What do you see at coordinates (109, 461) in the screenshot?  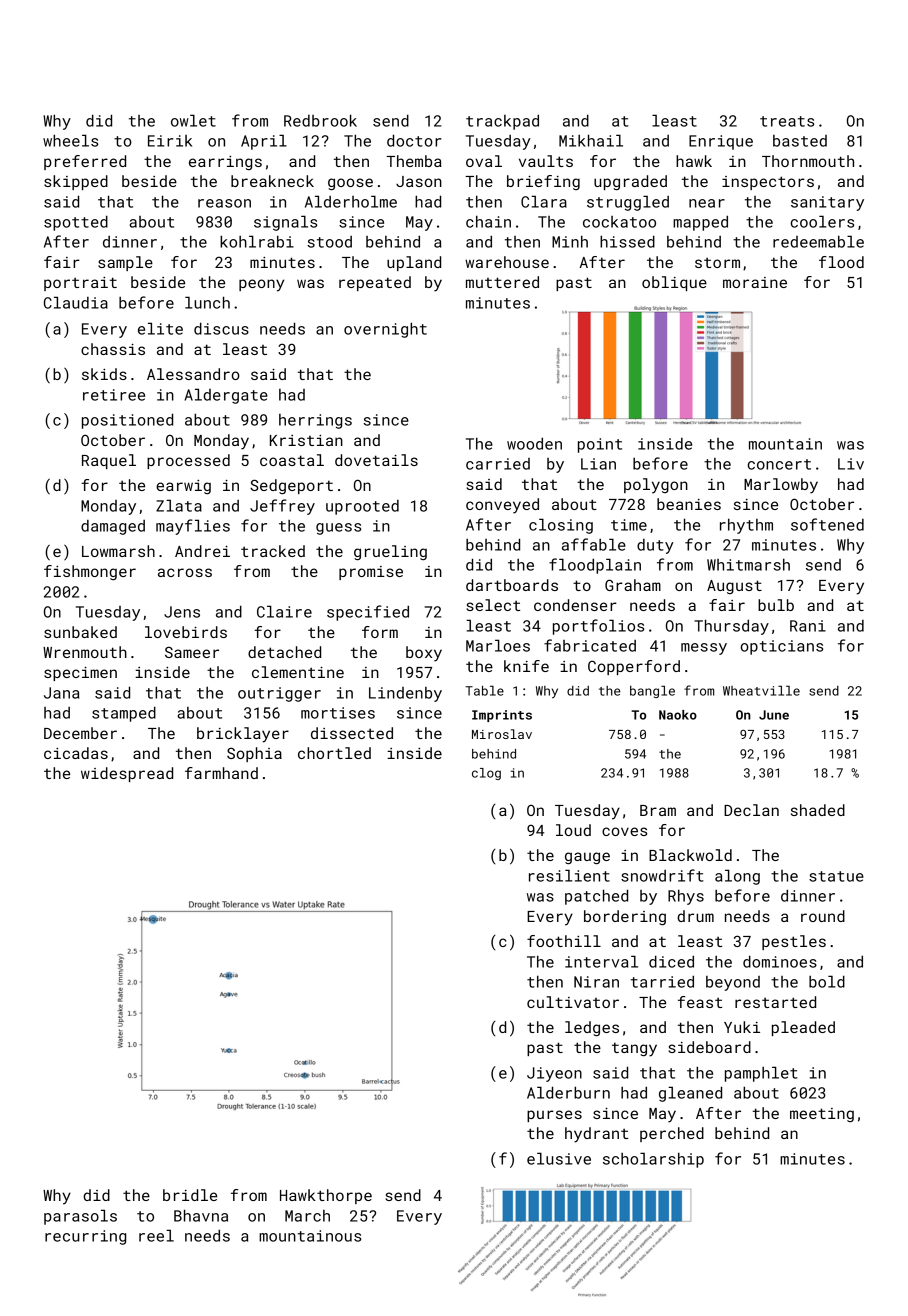 I see `Raquel` at bounding box center [109, 461].
